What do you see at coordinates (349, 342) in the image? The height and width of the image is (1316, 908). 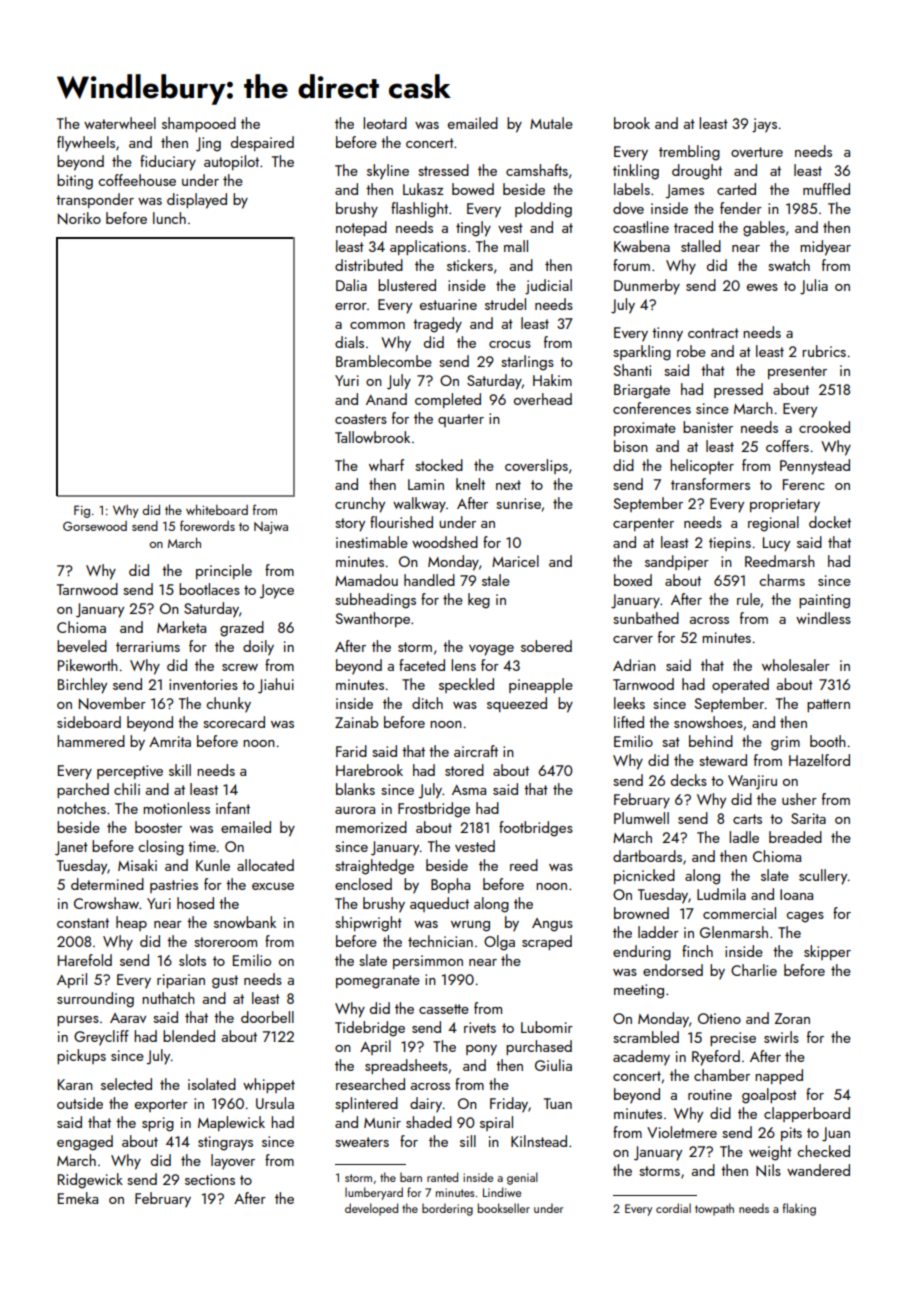 I see `dials` at bounding box center [349, 342].
